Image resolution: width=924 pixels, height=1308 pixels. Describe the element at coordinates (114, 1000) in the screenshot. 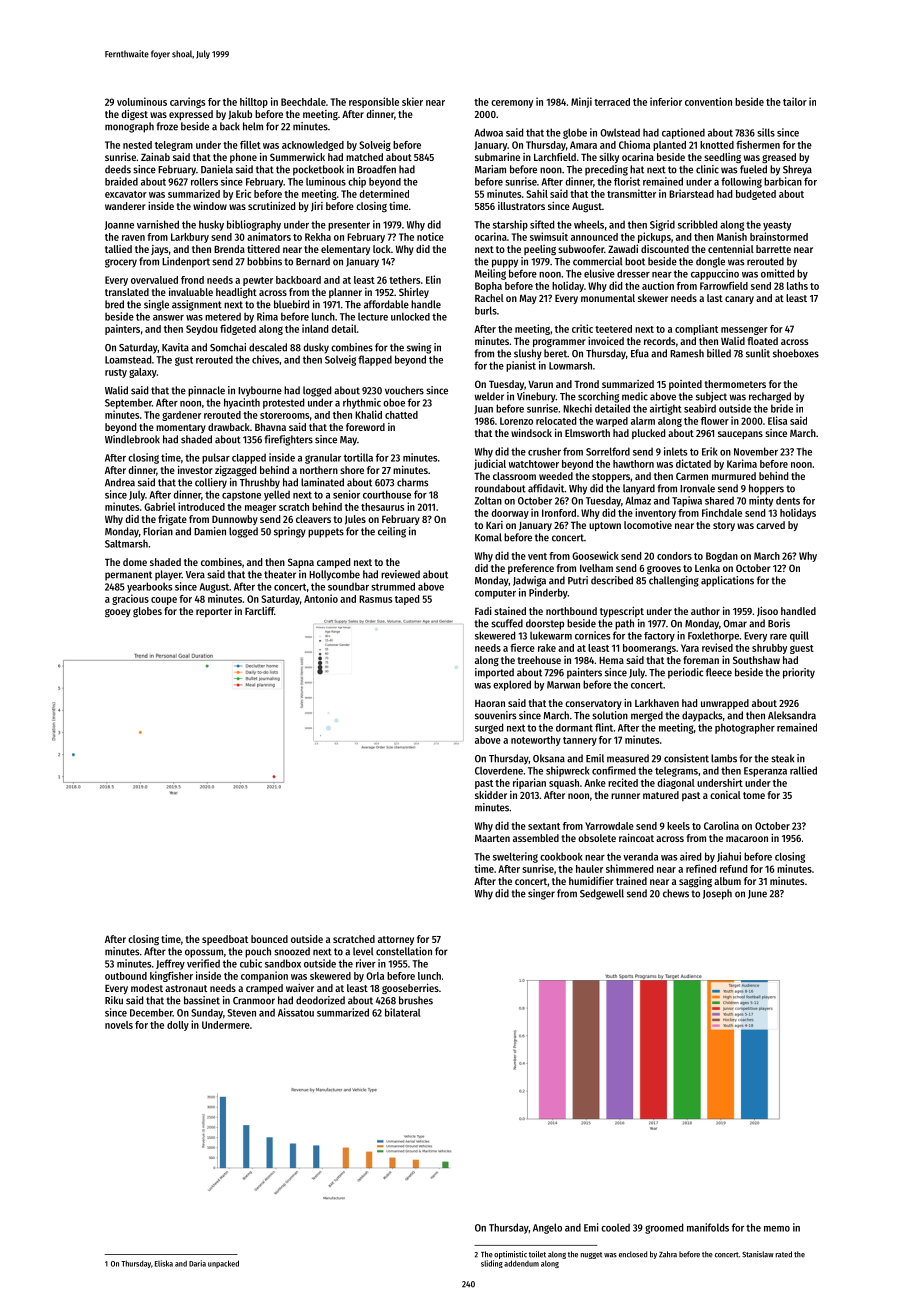

I see `Riku` at that location.
